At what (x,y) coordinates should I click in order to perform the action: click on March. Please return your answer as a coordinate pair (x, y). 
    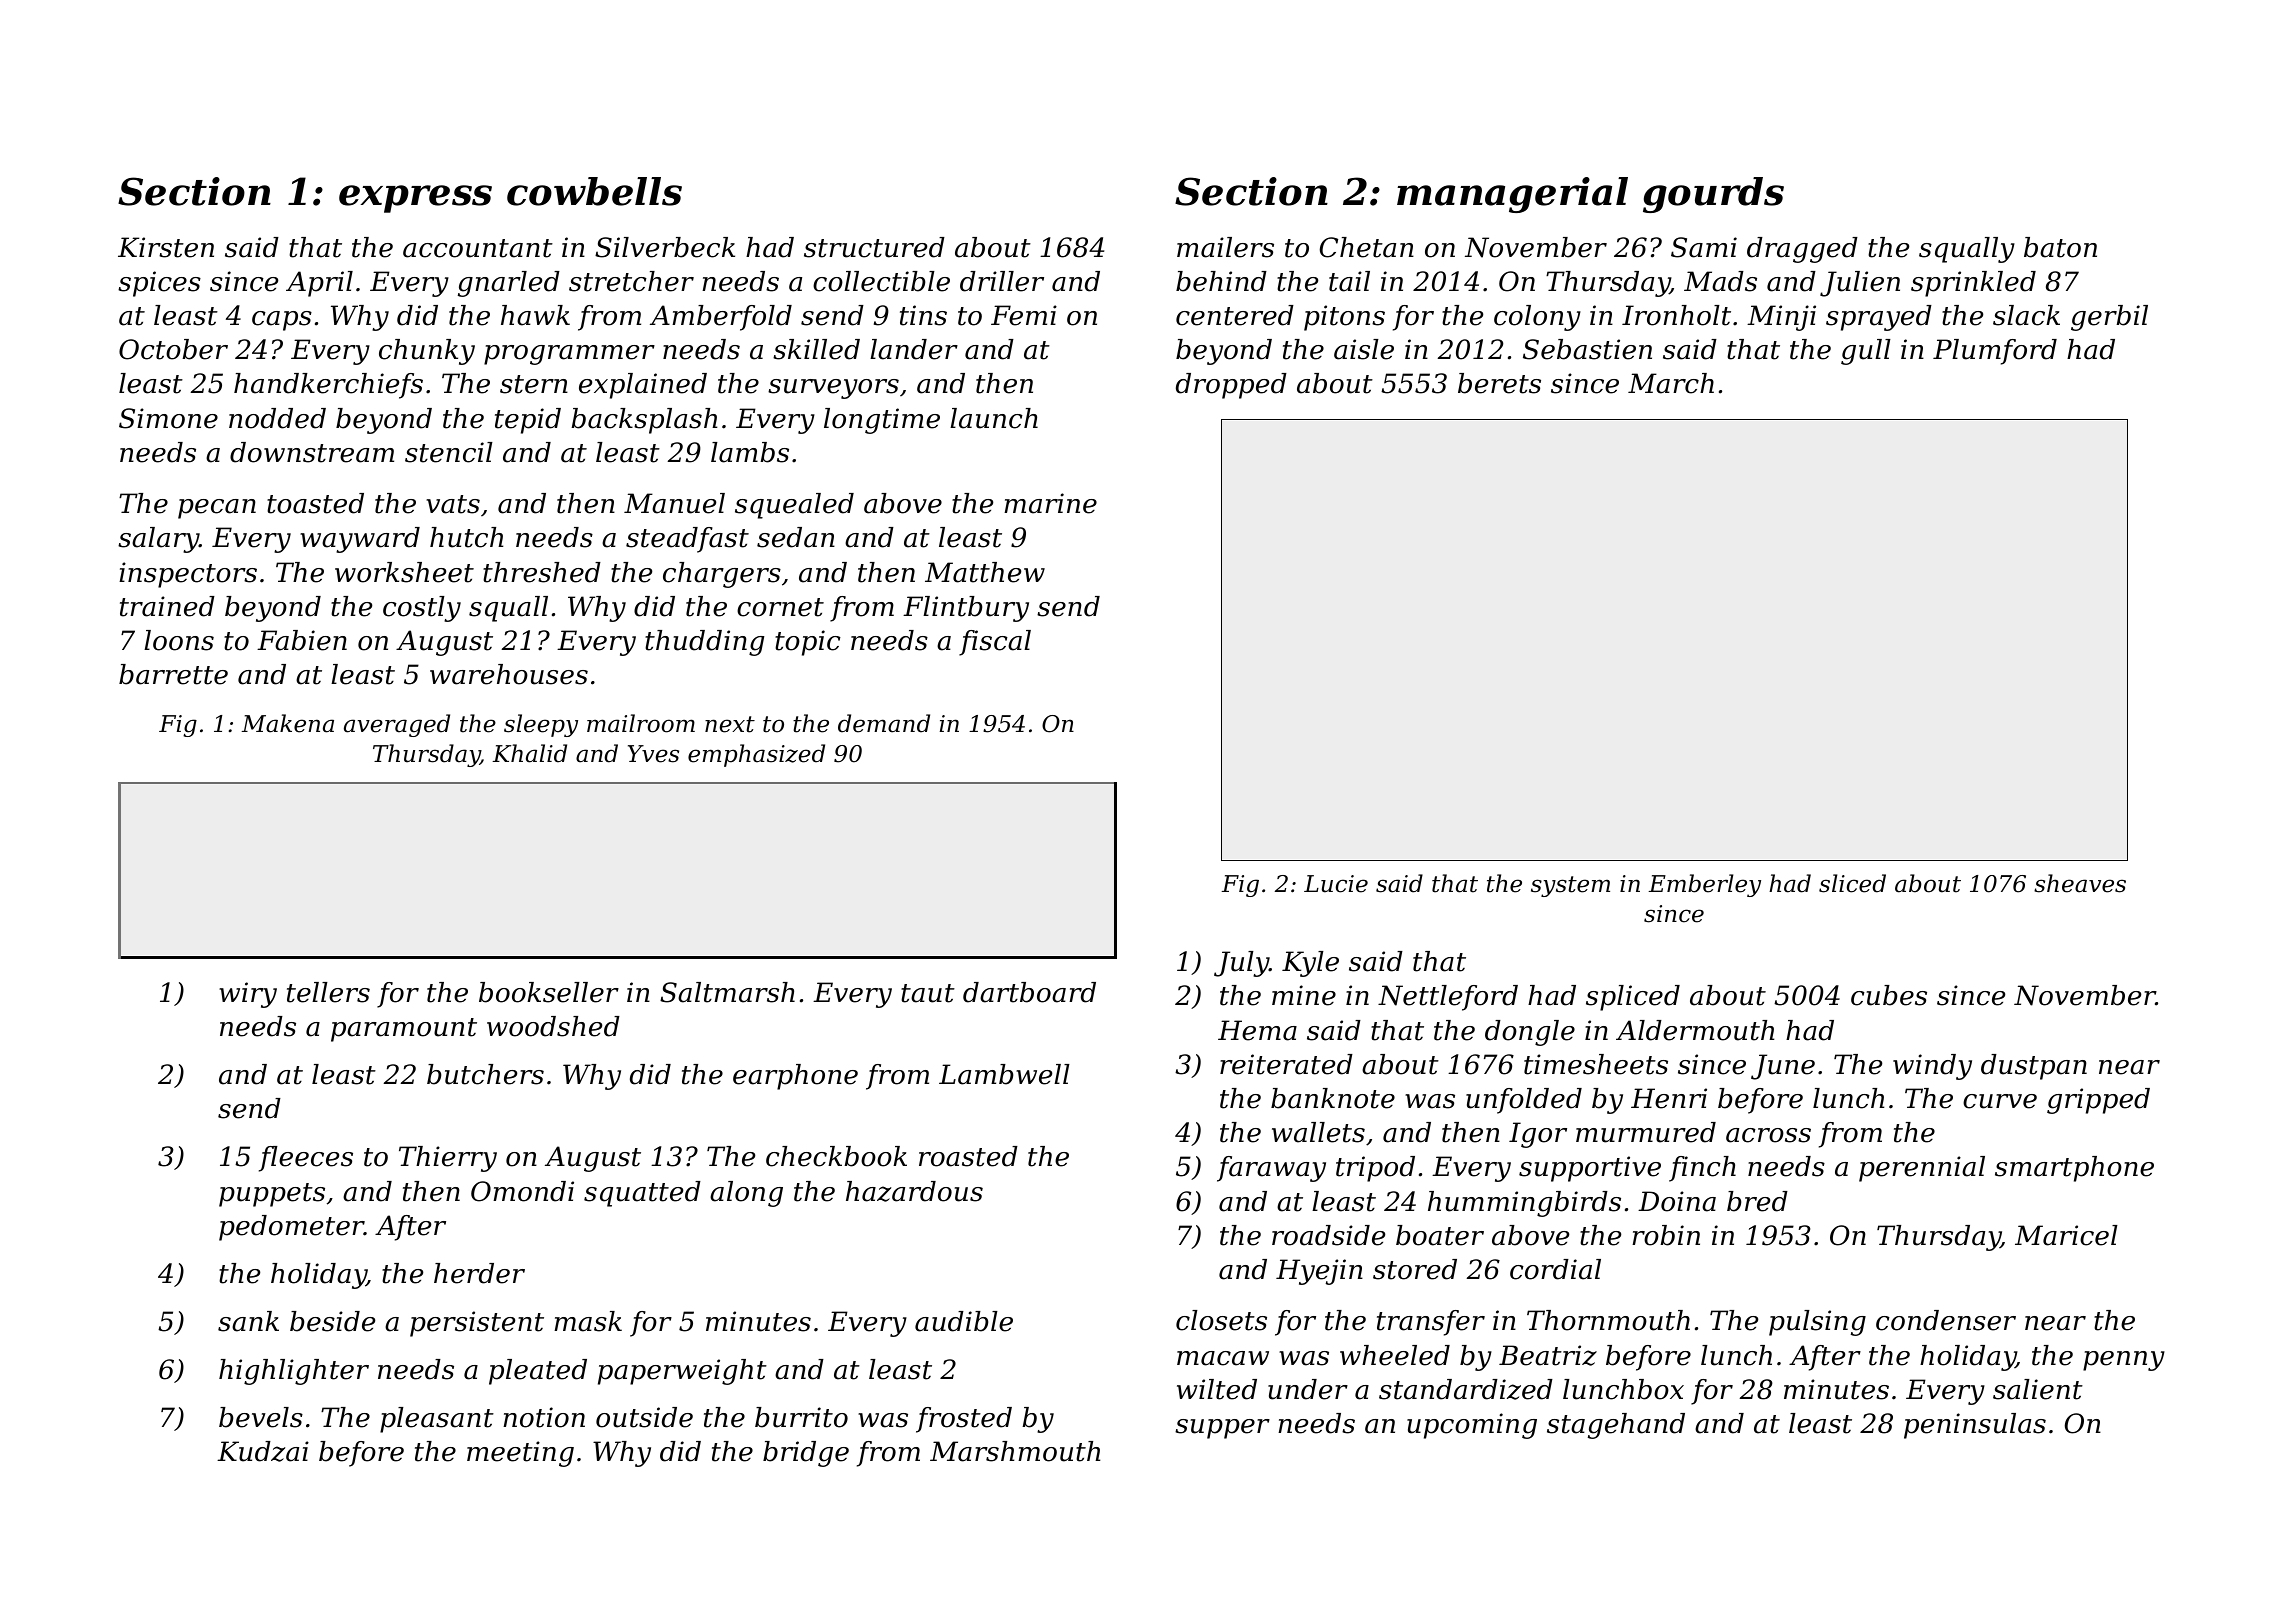
    Looking at the image, I should click on (1671, 383).
